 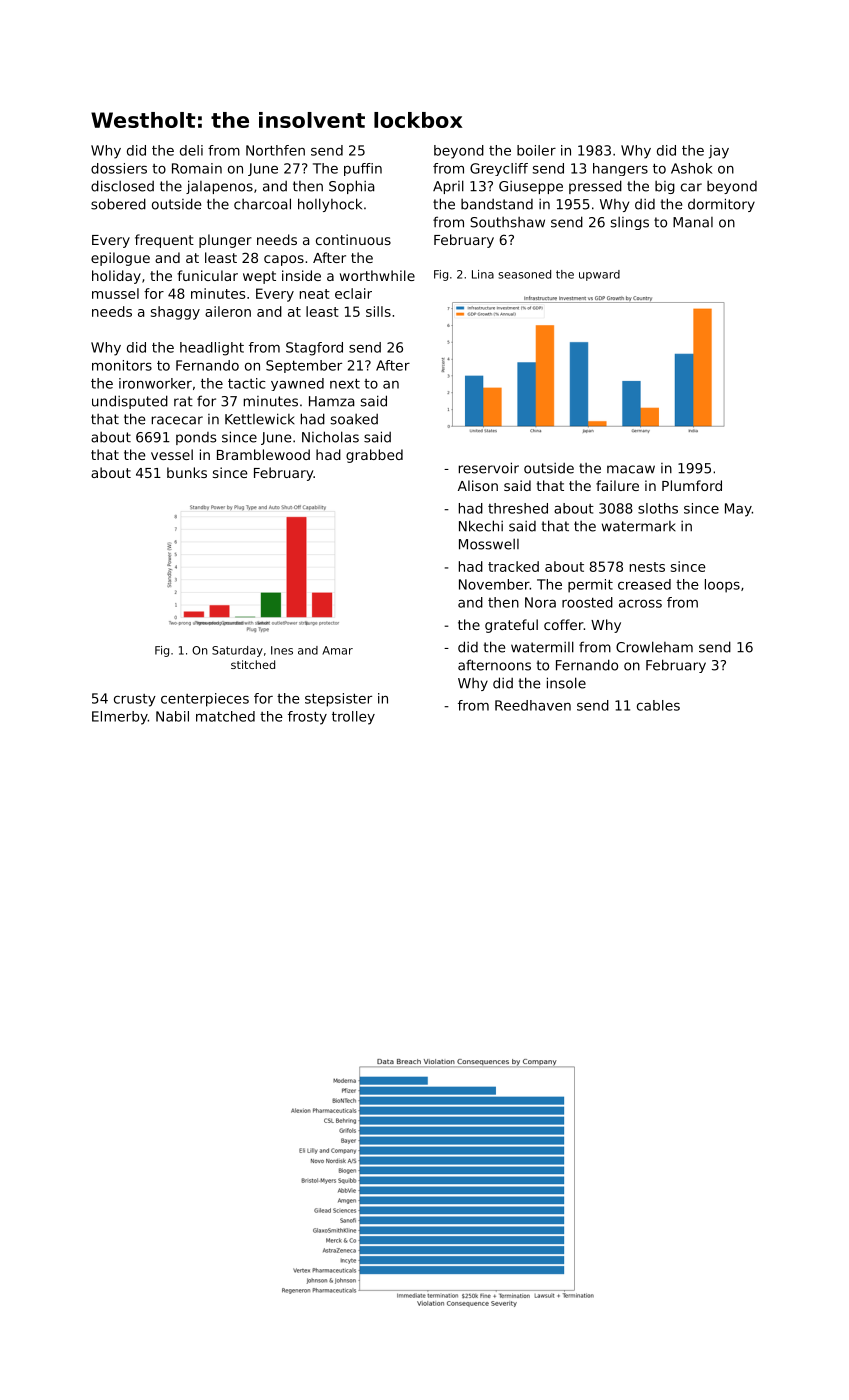 I want to click on dossiers, so click(x=119, y=168).
